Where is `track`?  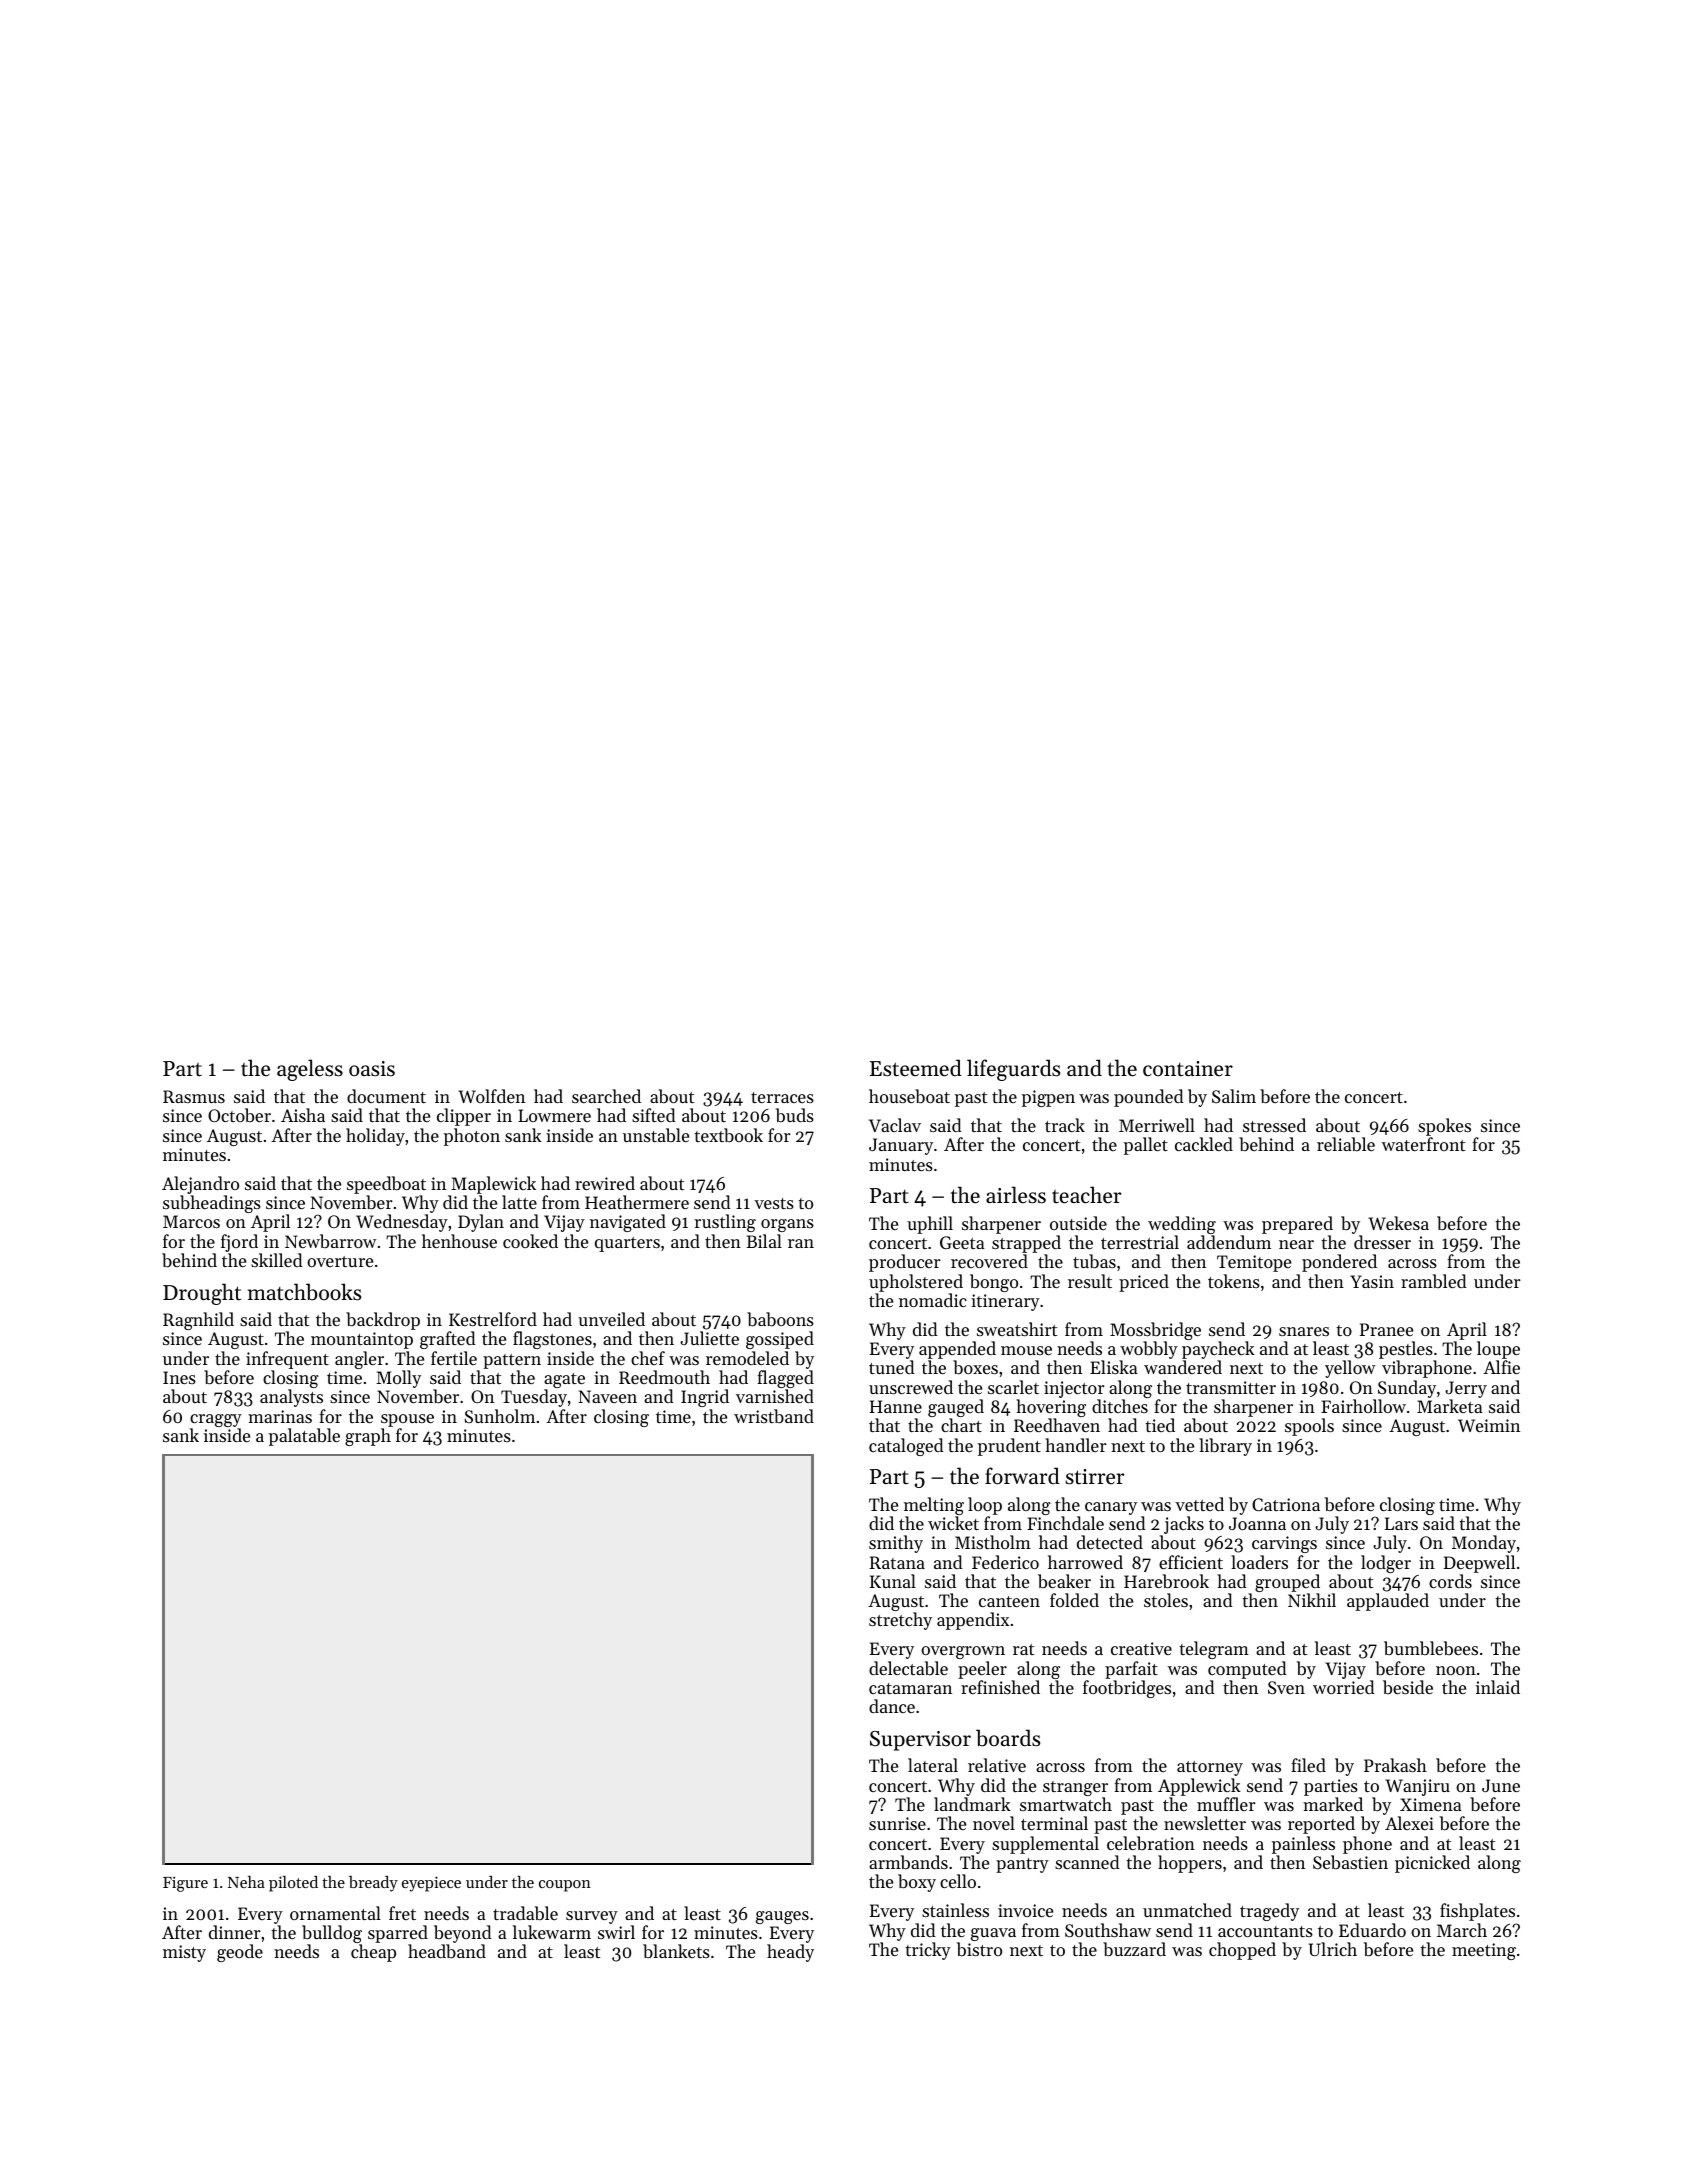 track is located at coordinates (1065, 1125).
